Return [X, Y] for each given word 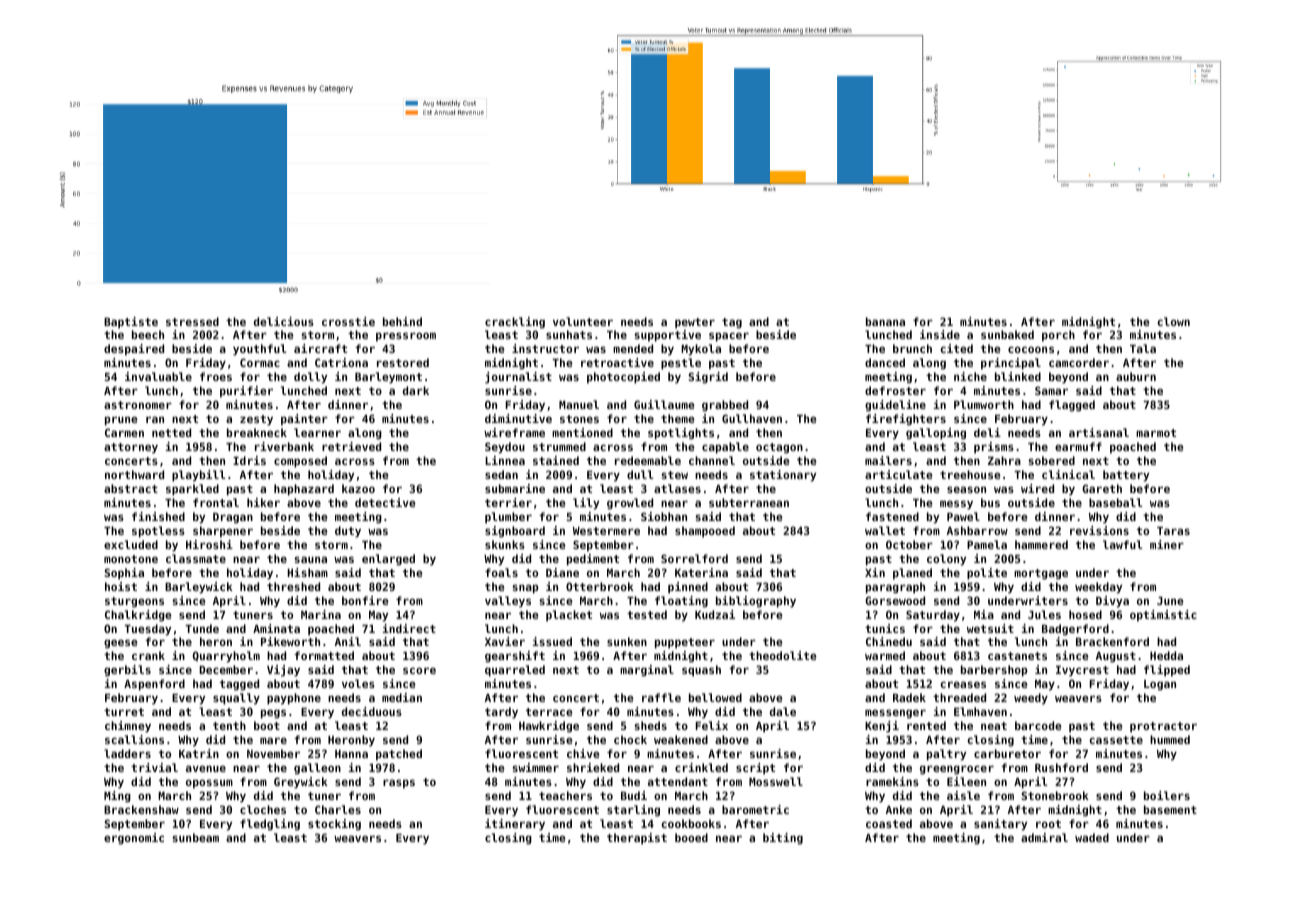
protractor [1163, 727]
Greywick [301, 783]
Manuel [579, 404]
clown [1173, 321]
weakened [681, 739]
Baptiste [131, 323]
